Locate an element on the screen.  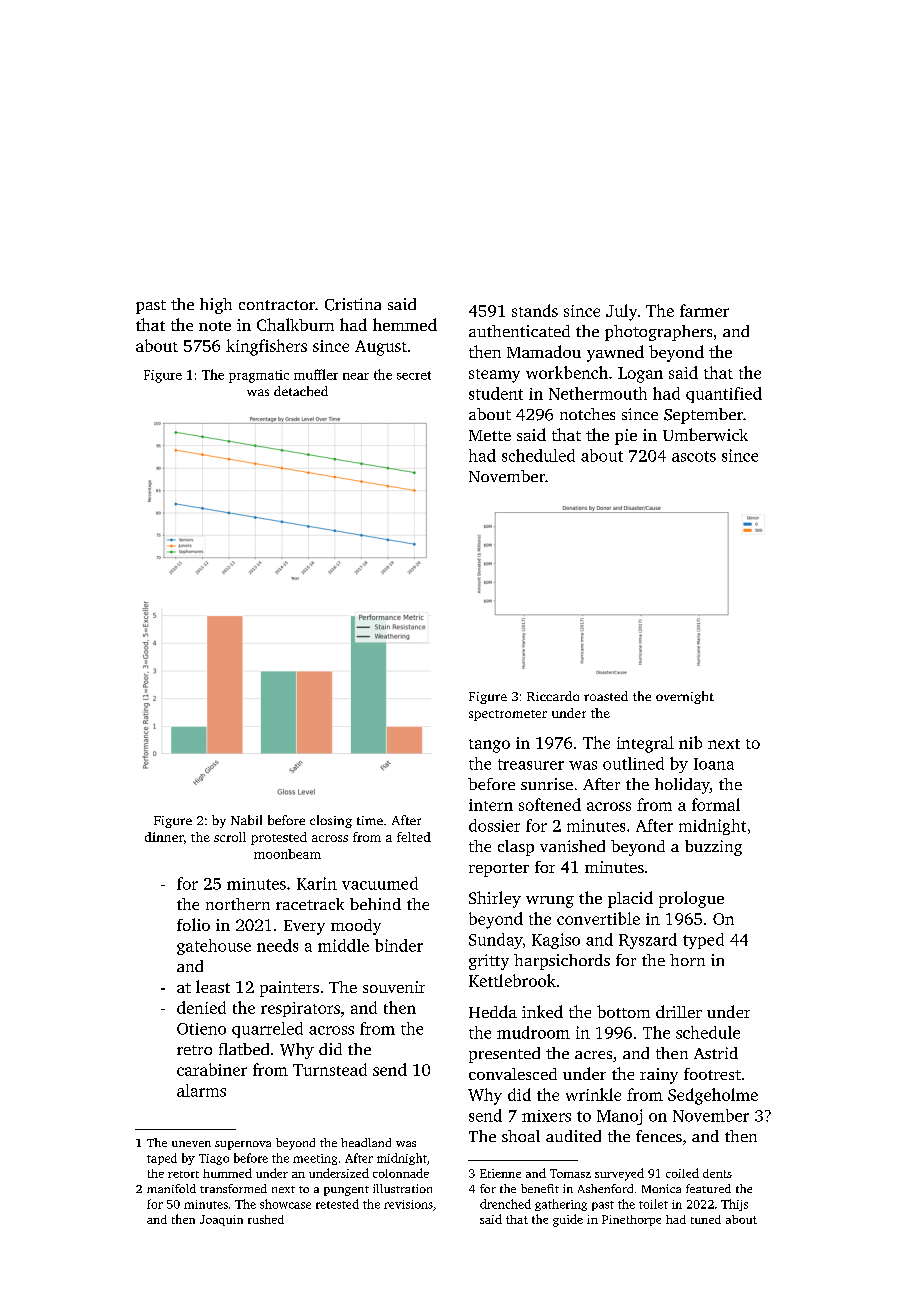
Cristina is located at coordinates (353, 304).
